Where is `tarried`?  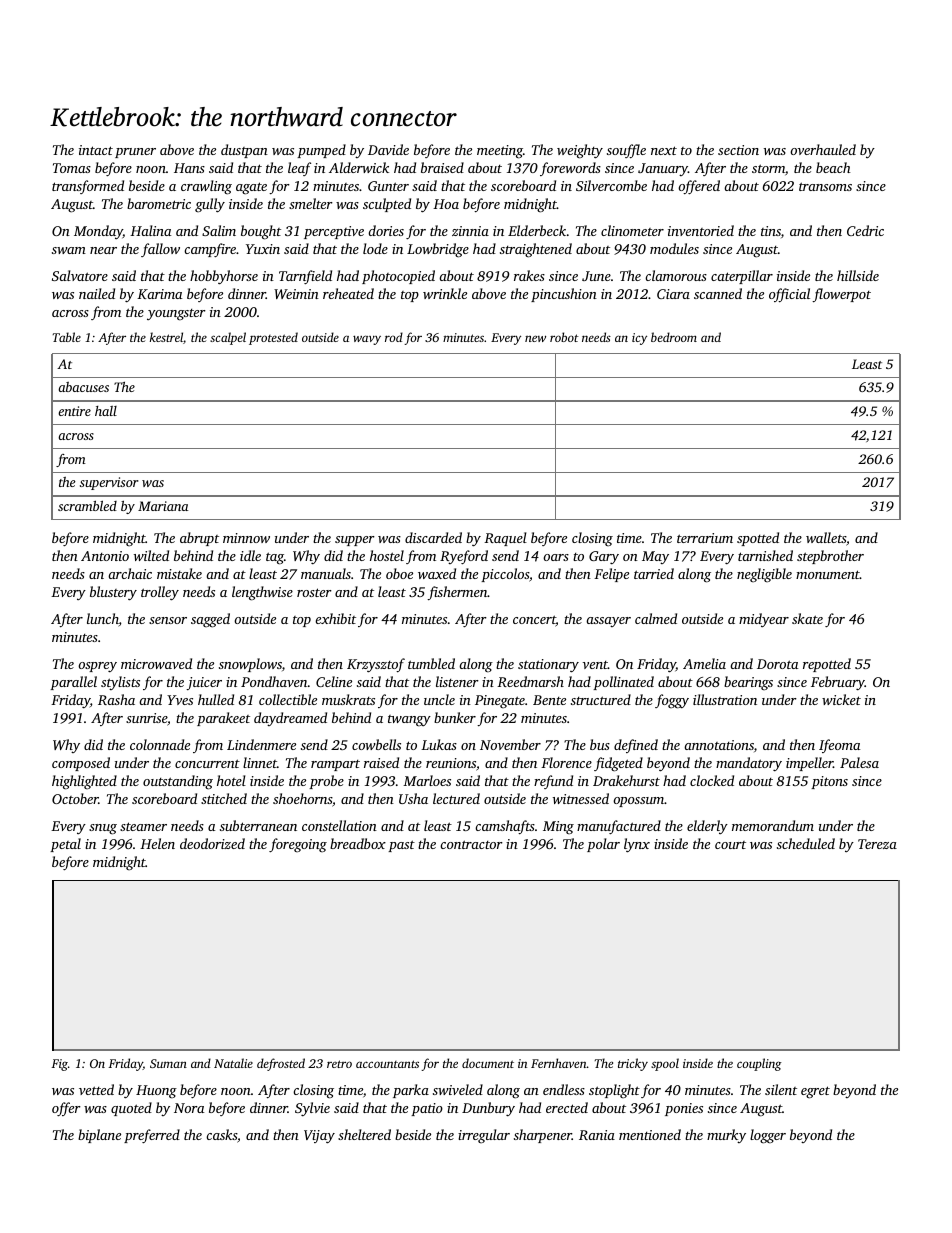 tarried is located at coordinates (654, 573).
